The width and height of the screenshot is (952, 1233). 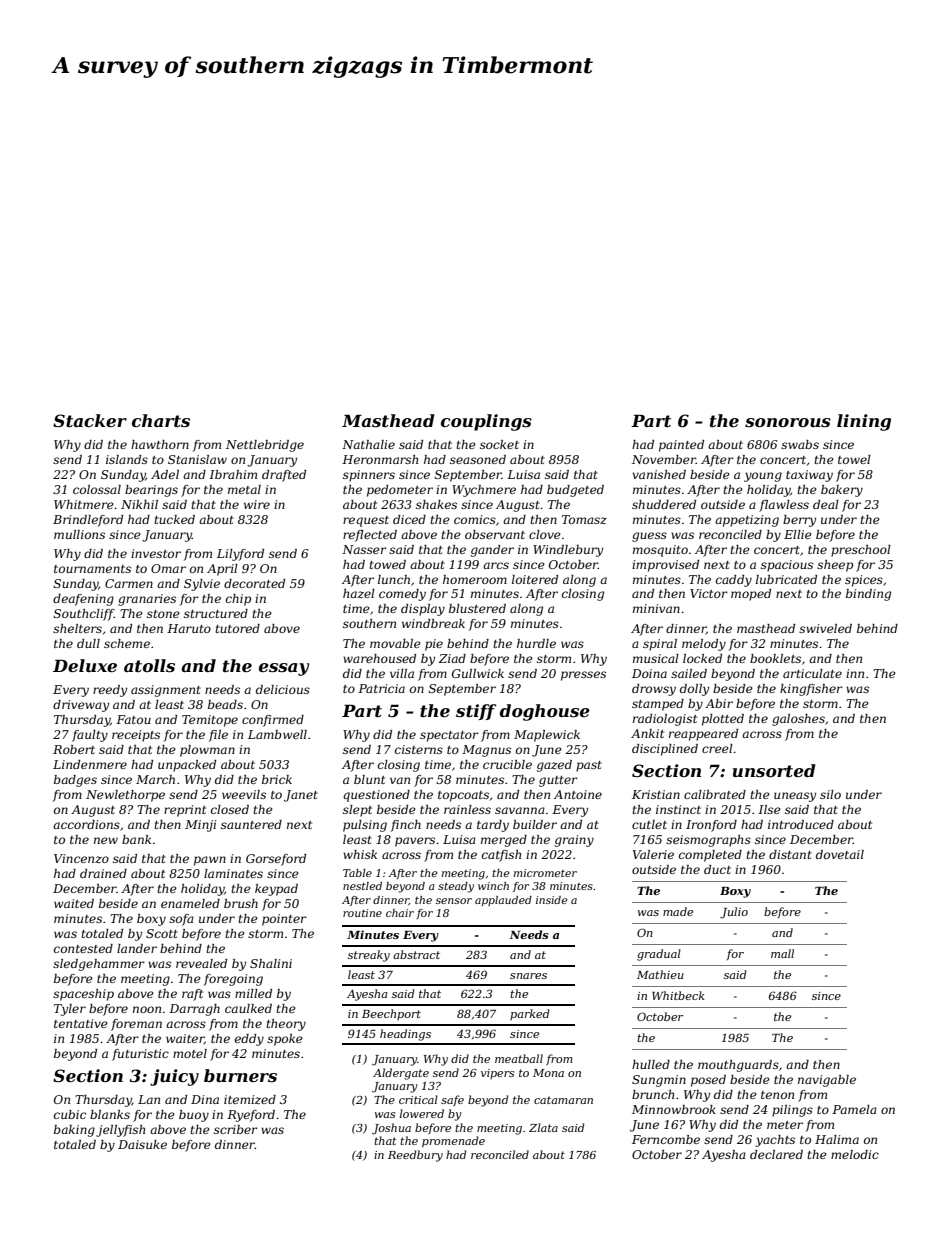 I want to click on swiveled, so click(x=825, y=628).
